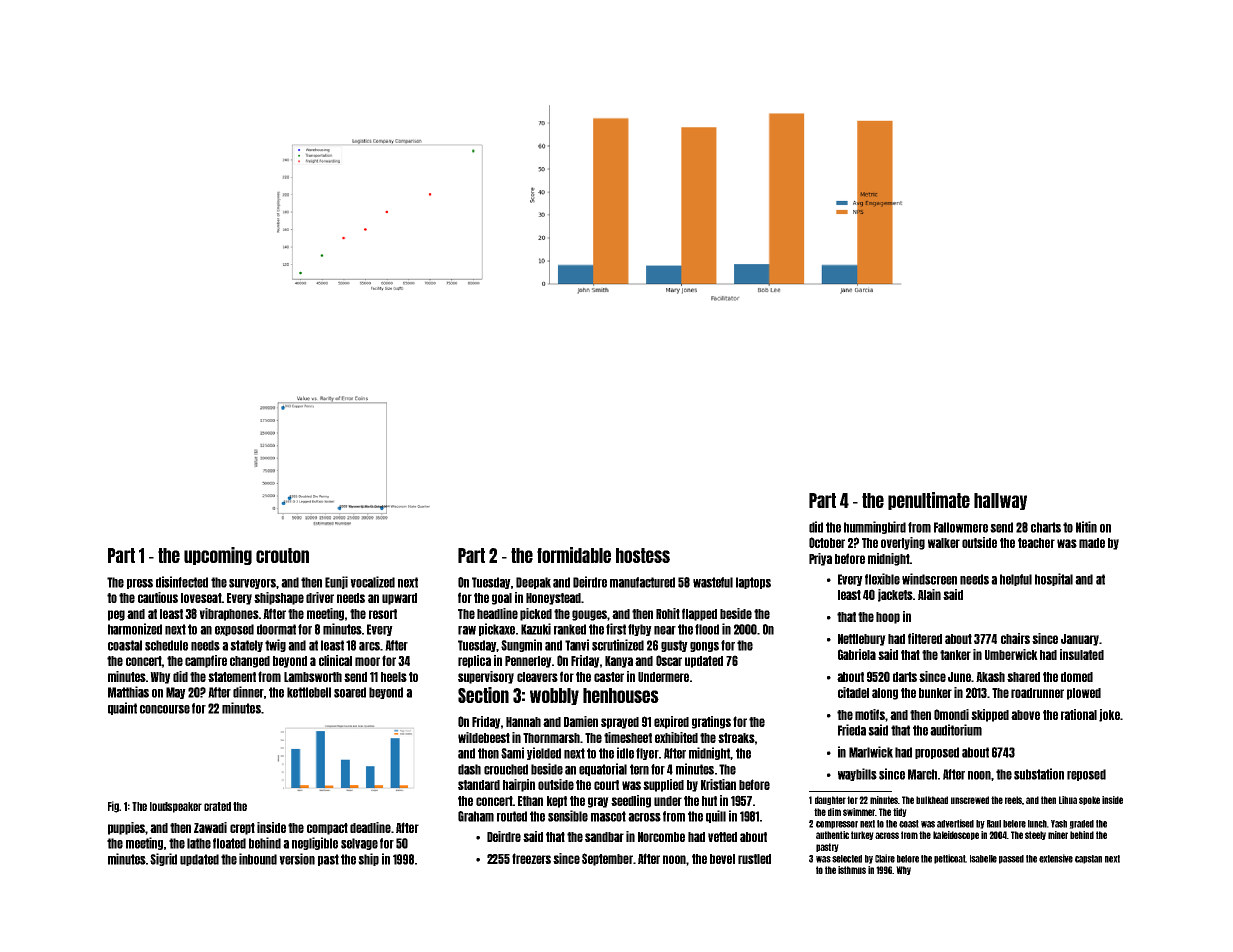 This image has height=952, width=1233. What do you see at coordinates (297, 859) in the image?
I see `version` at bounding box center [297, 859].
